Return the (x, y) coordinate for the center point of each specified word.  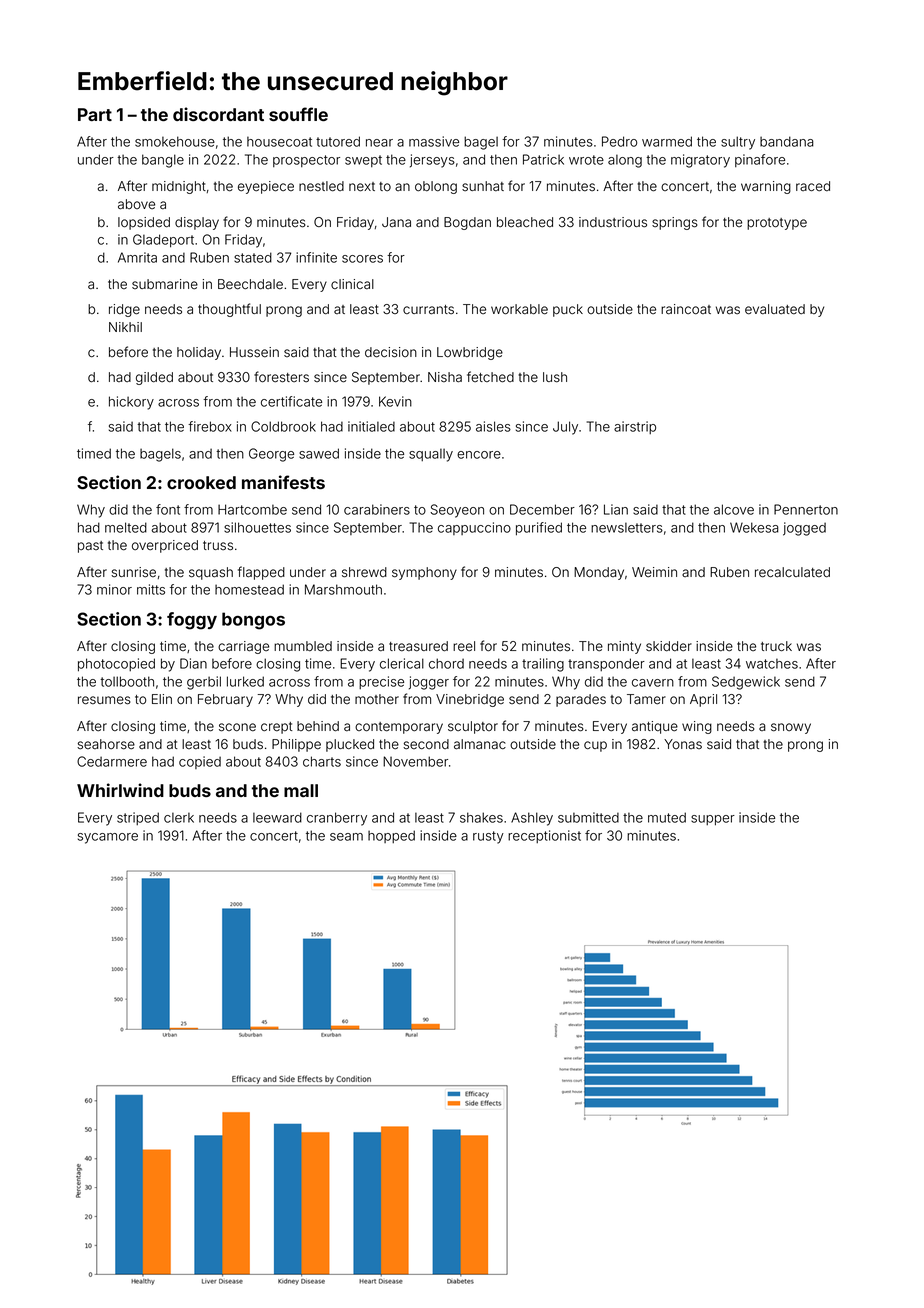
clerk (179, 818)
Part (95, 114)
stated (253, 257)
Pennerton (806, 509)
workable (519, 309)
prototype (777, 224)
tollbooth (127, 681)
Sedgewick (746, 683)
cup (595, 746)
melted (126, 527)
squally (431, 455)
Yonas (683, 744)
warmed (667, 141)
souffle (298, 114)
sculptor (473, 727)
